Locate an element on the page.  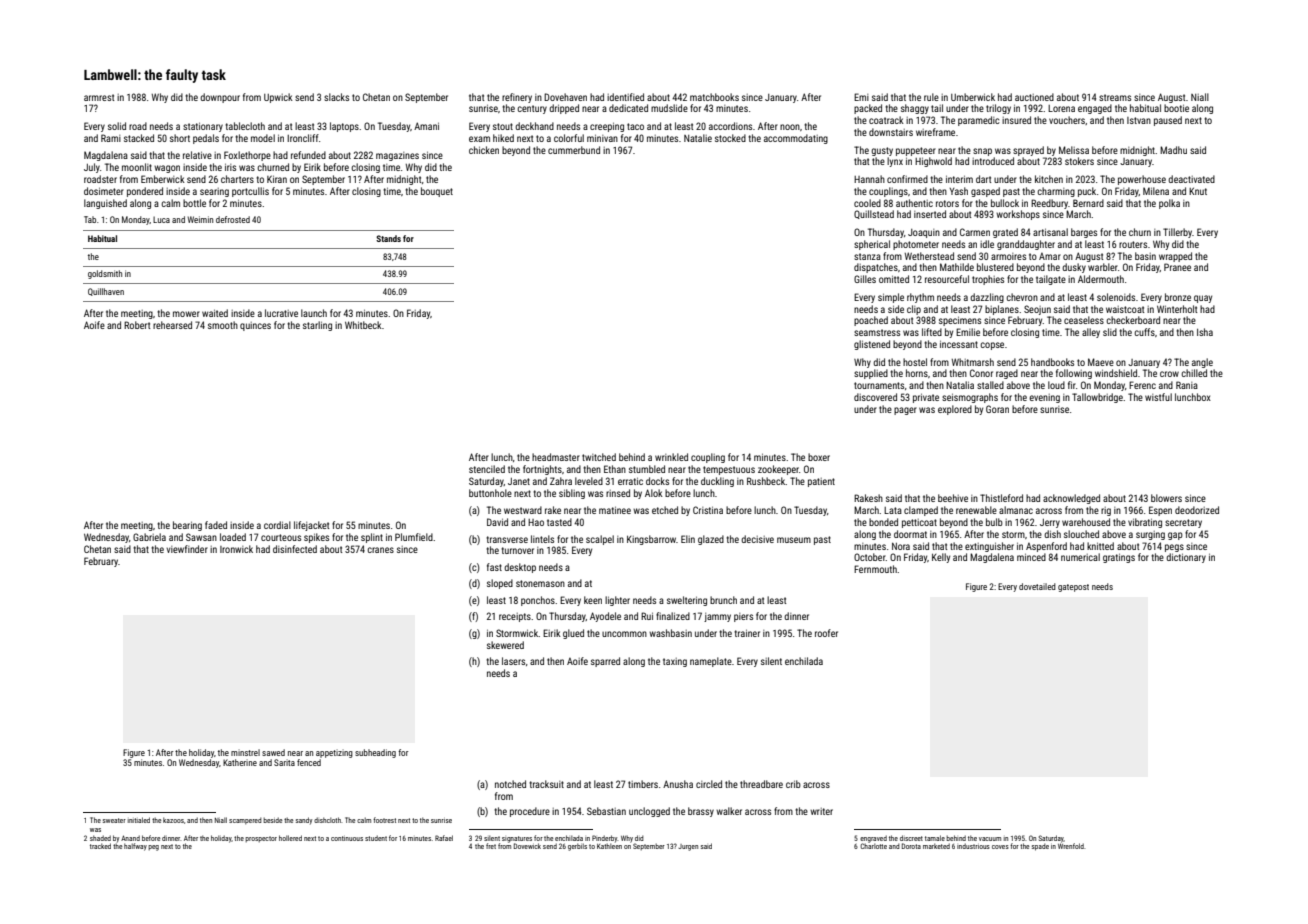
gatepost is located at coordinates (1073, 588).
